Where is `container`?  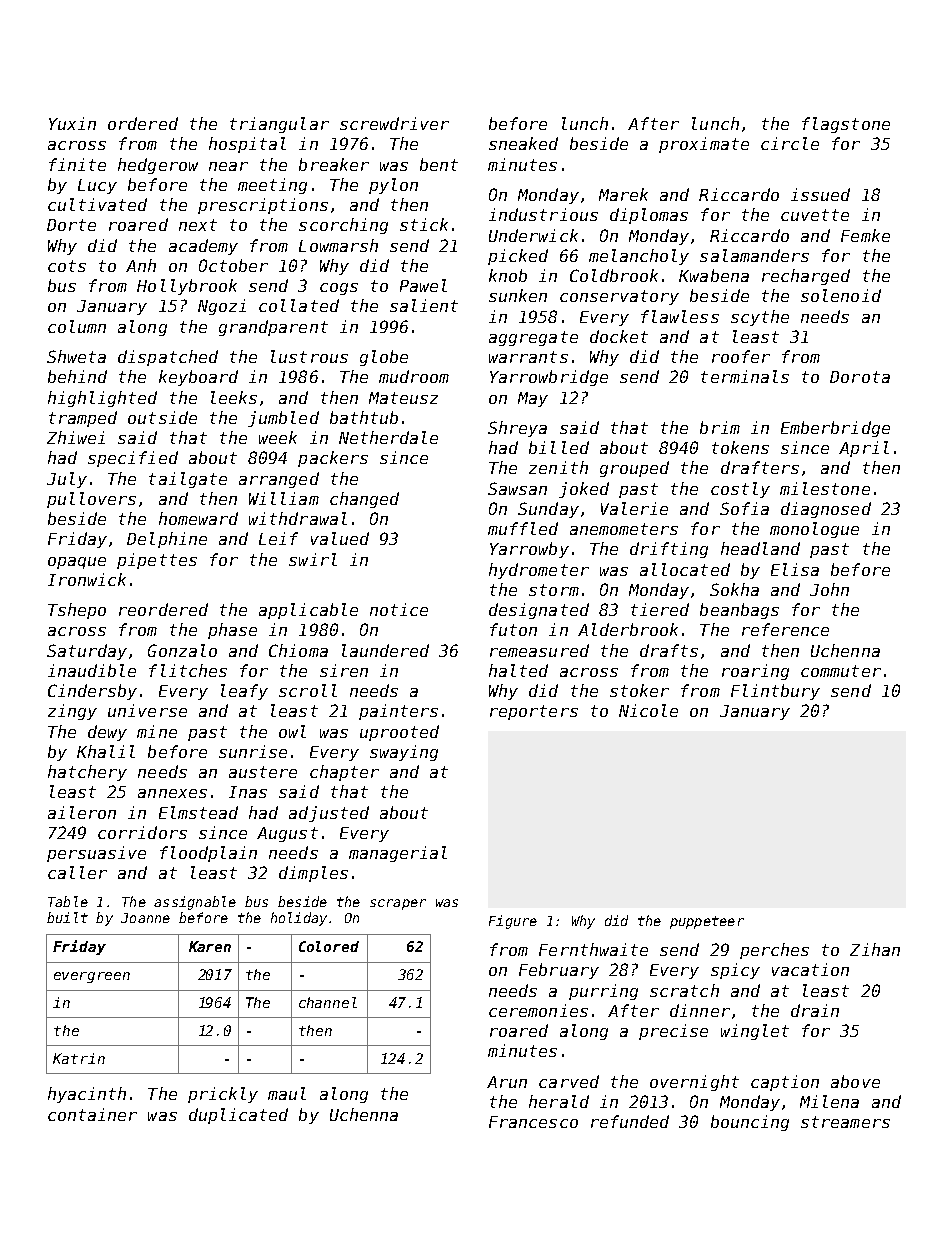
container is located at coordinates (92, 1114).
